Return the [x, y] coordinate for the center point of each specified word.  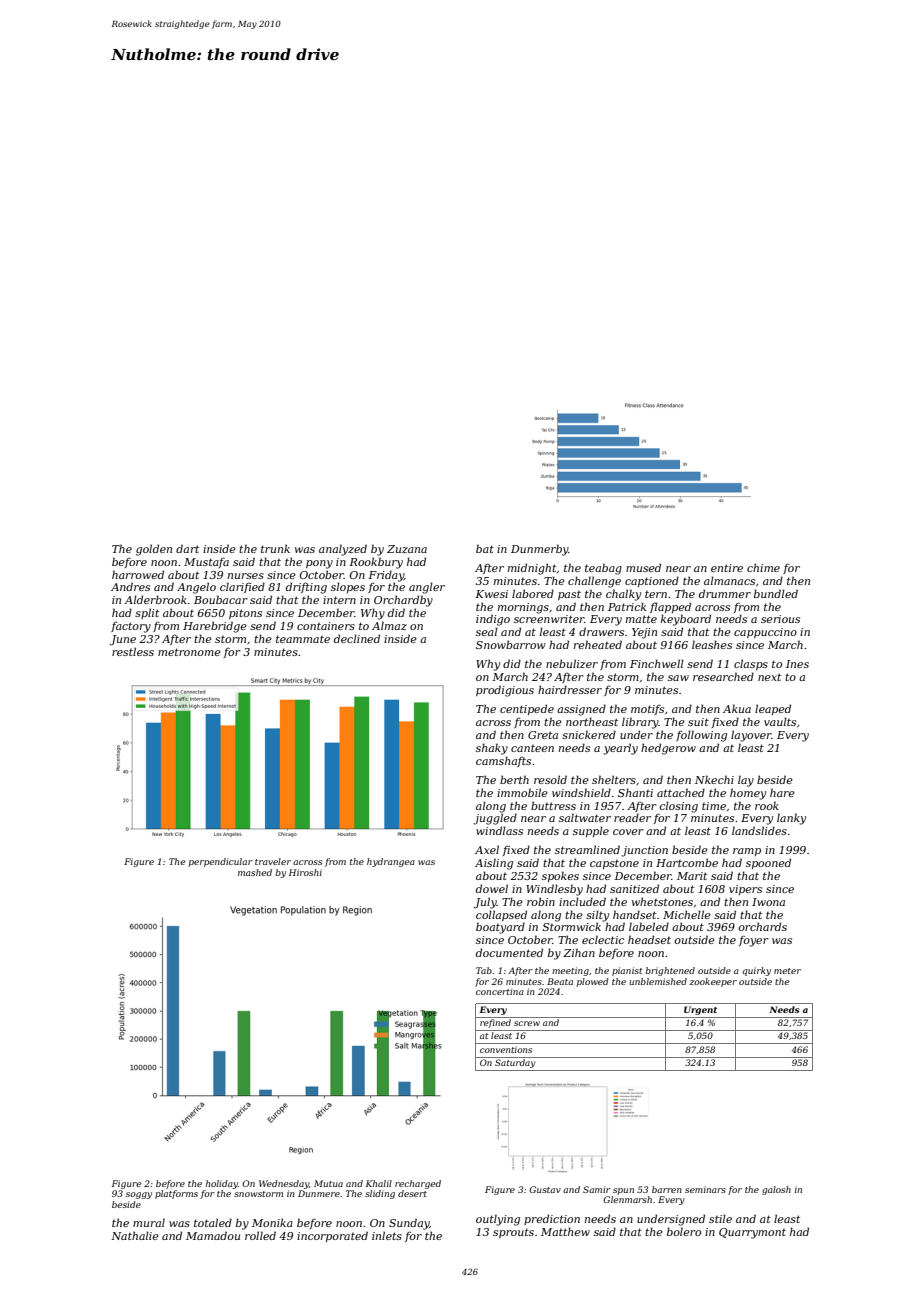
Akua [737, 708]
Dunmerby [540, 550]
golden [154, 550]
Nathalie [135, 1235]
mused [643, 567]
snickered [589, 734]
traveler [273, 861]
